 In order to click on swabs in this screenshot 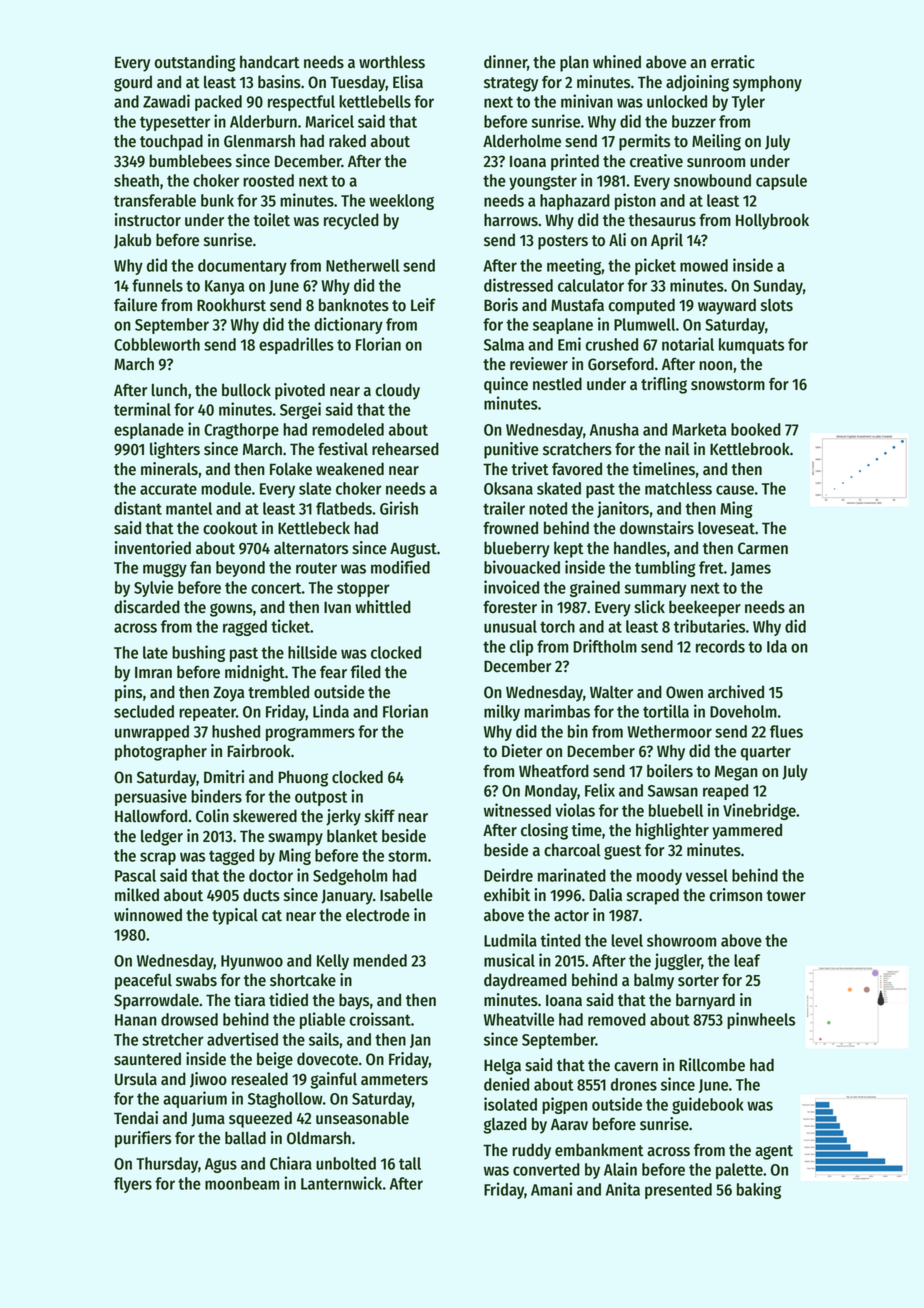, I will do `click(196, 980)`.
